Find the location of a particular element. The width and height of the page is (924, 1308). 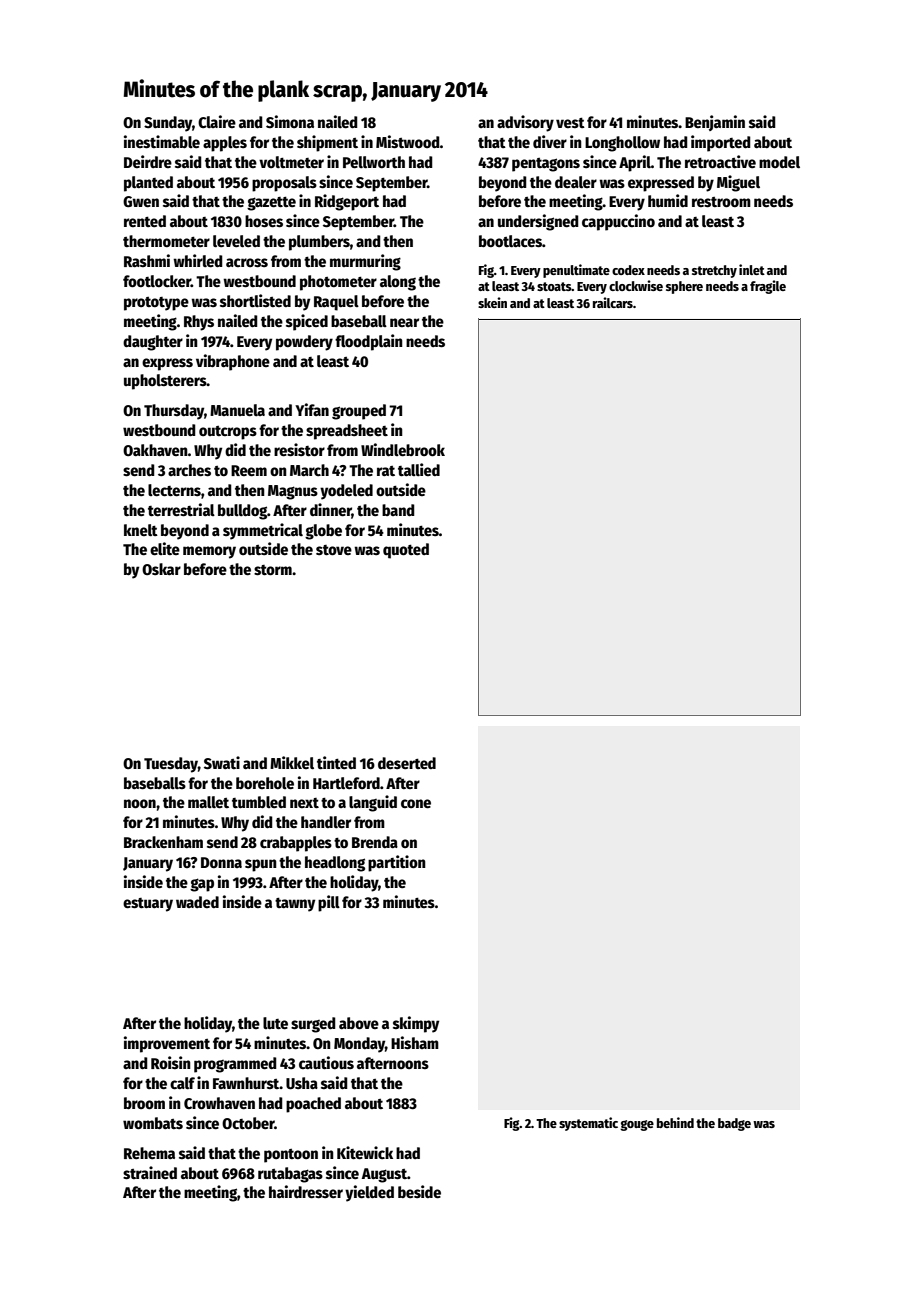

beside is located at coordinates (419, 1192).
